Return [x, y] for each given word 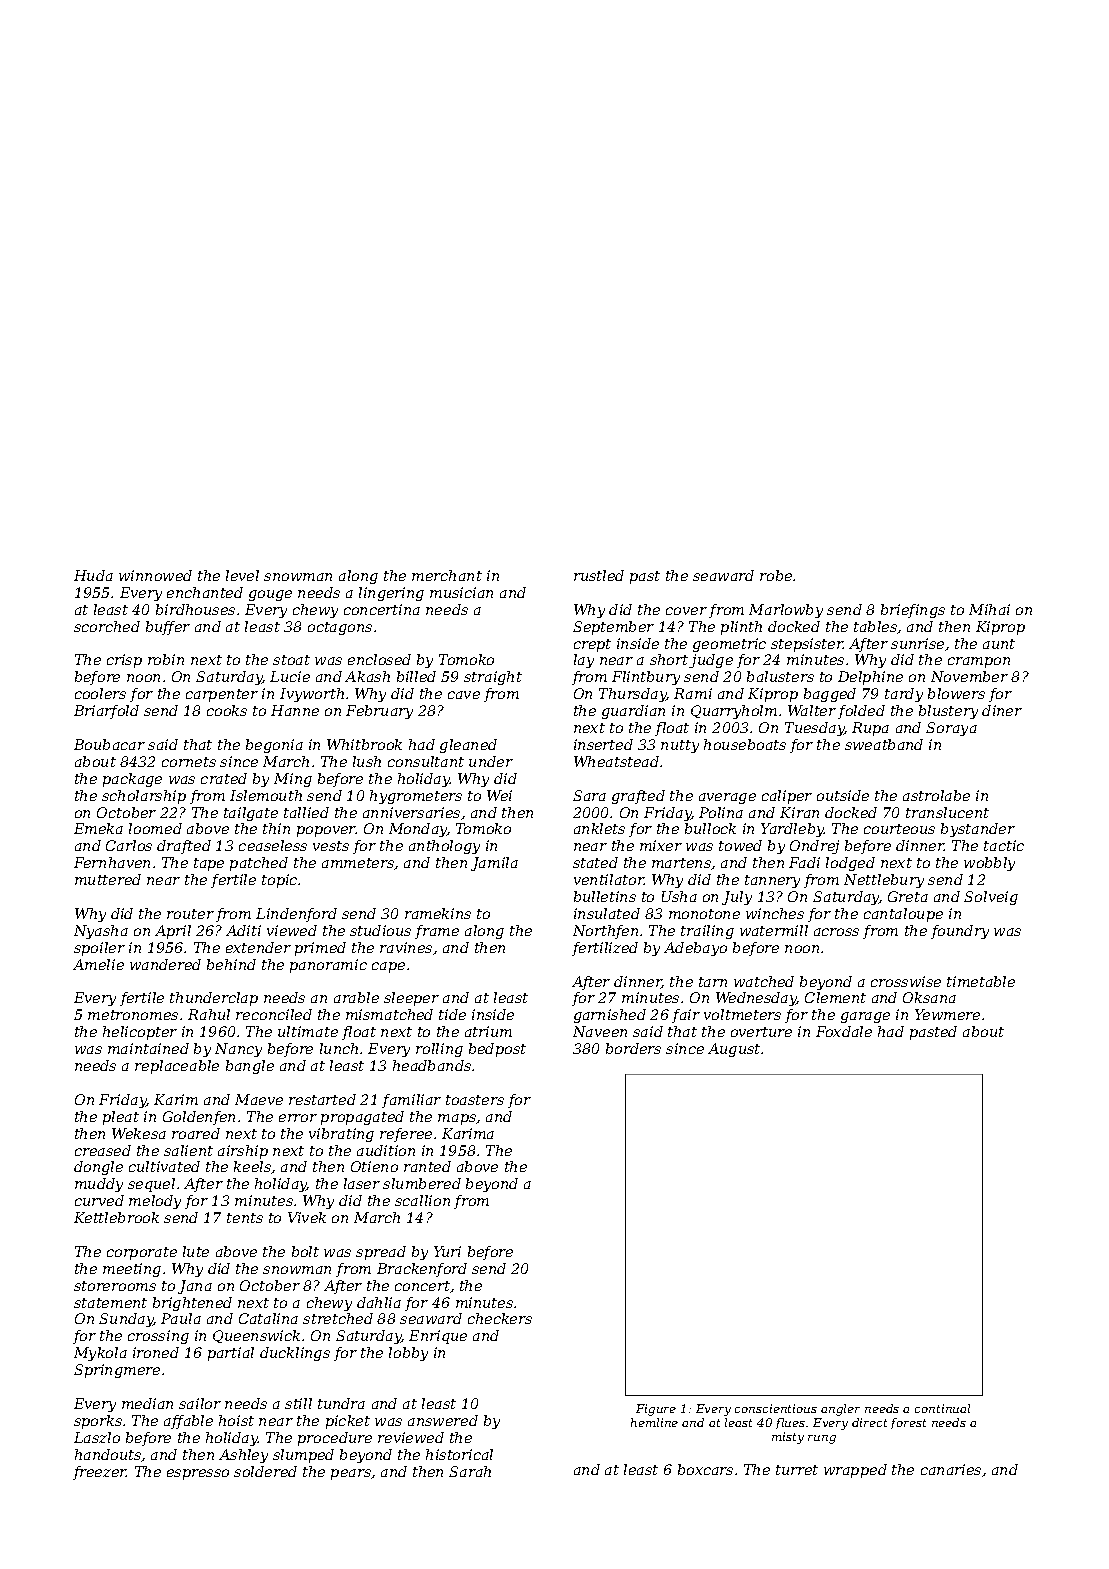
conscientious [776, 1408]
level [242, 575]
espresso [198, 1474]
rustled [599, 575]
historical [459, 1454]
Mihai [989, 609]
